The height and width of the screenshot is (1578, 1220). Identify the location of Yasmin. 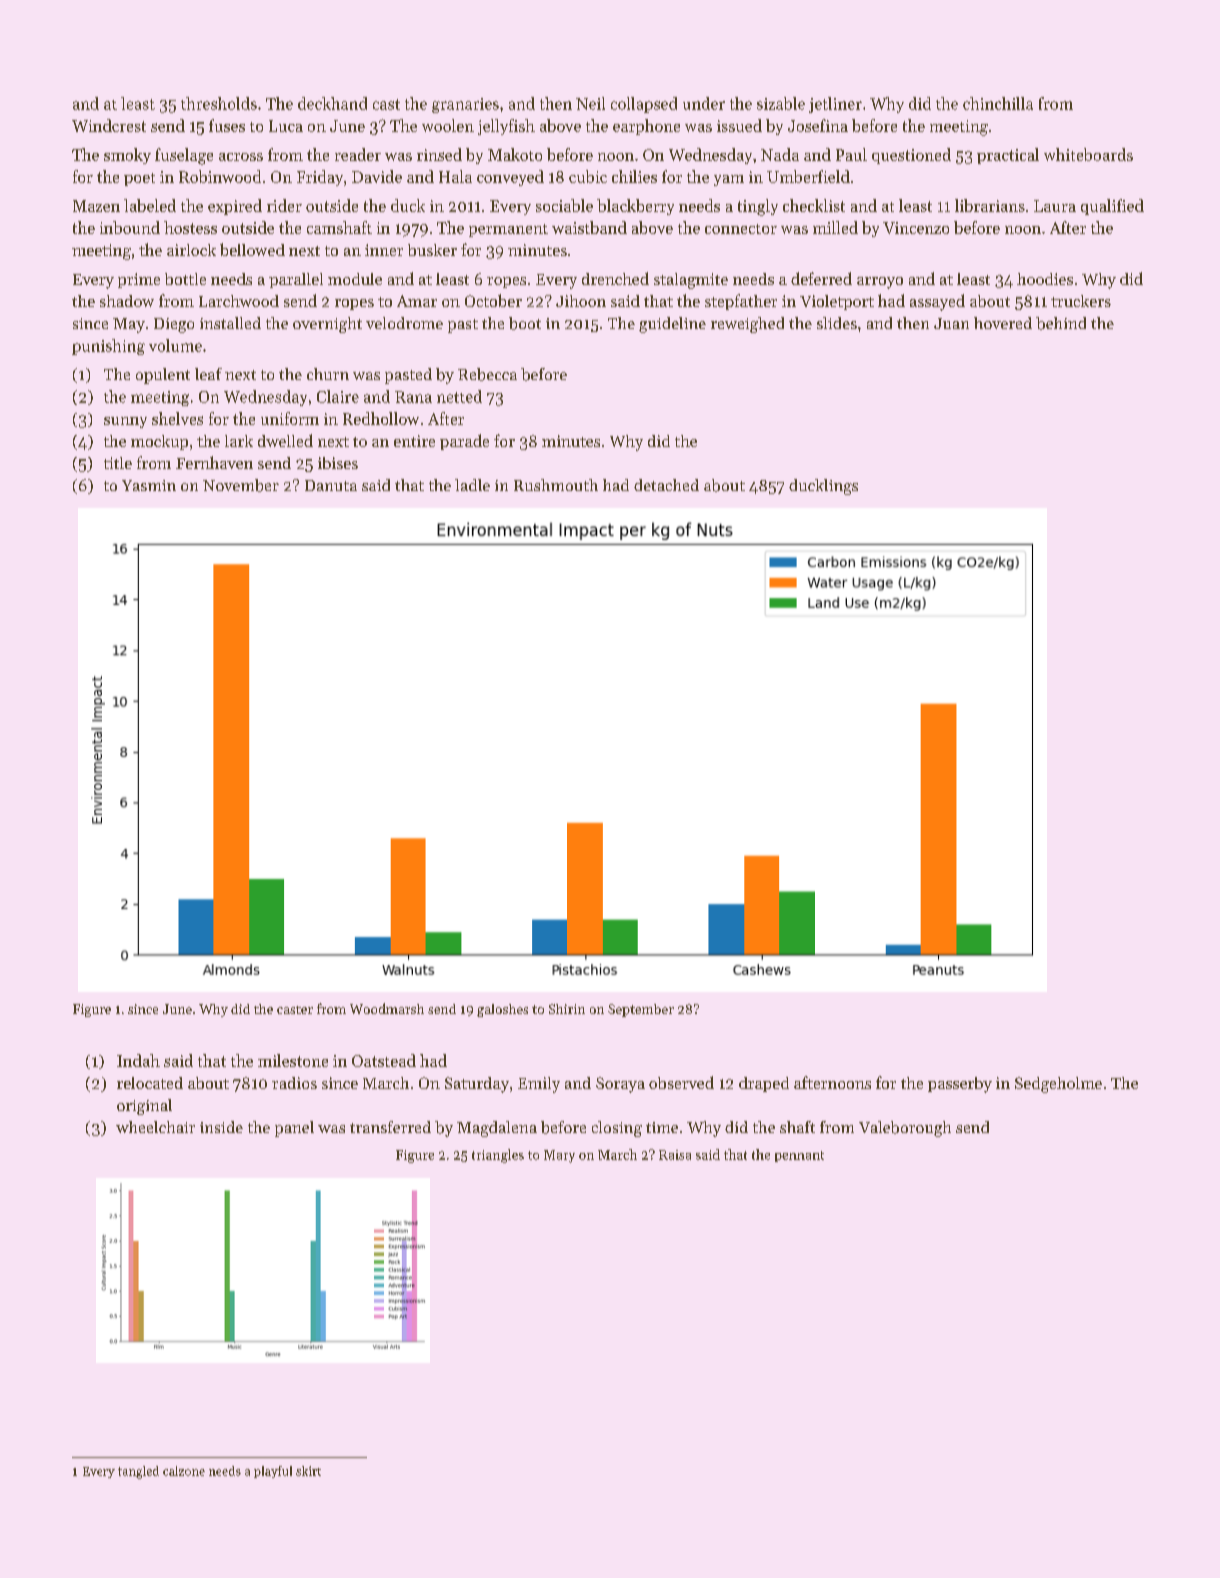
(149, 485).
